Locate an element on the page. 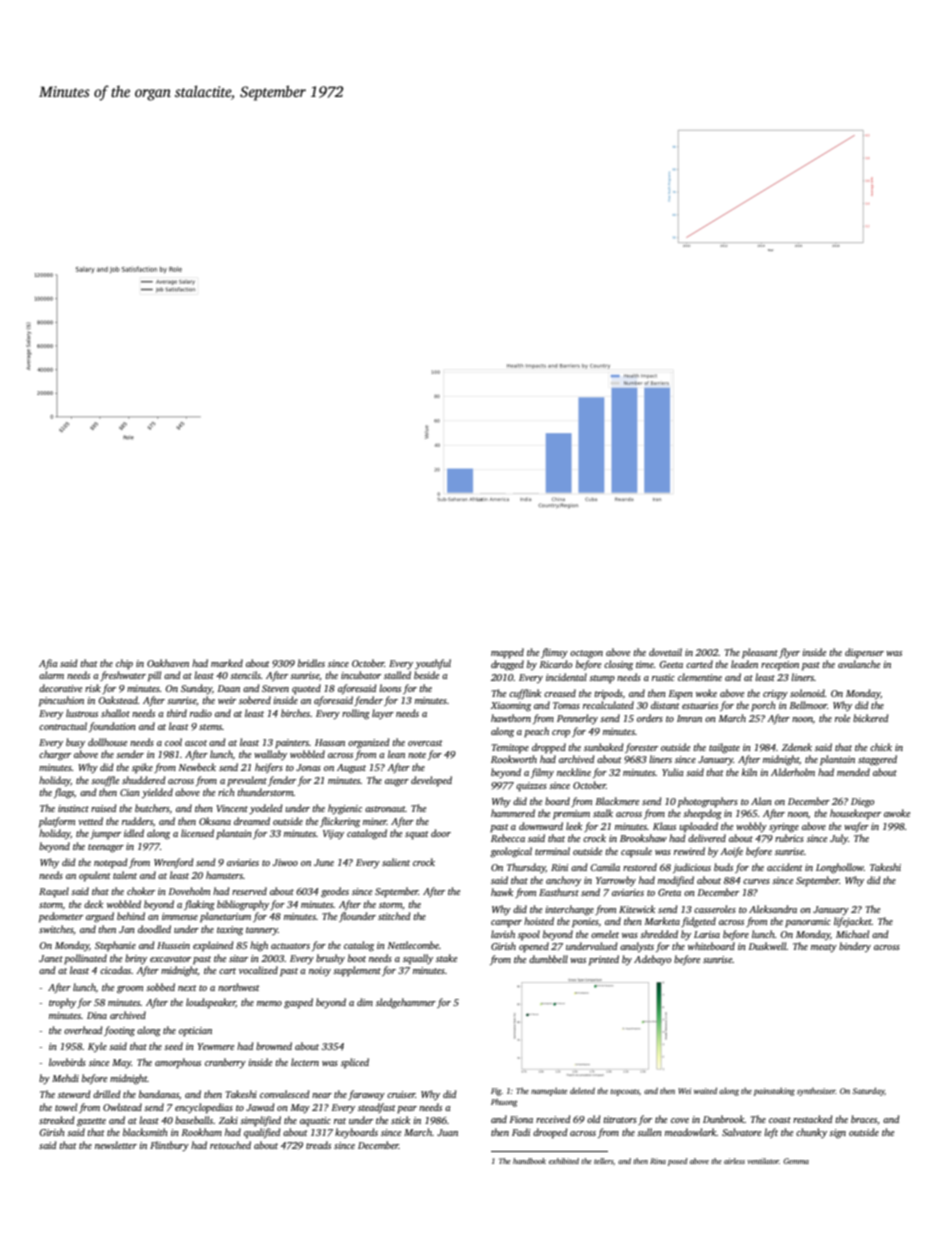  incidental is located at coordinates (566, 677).
